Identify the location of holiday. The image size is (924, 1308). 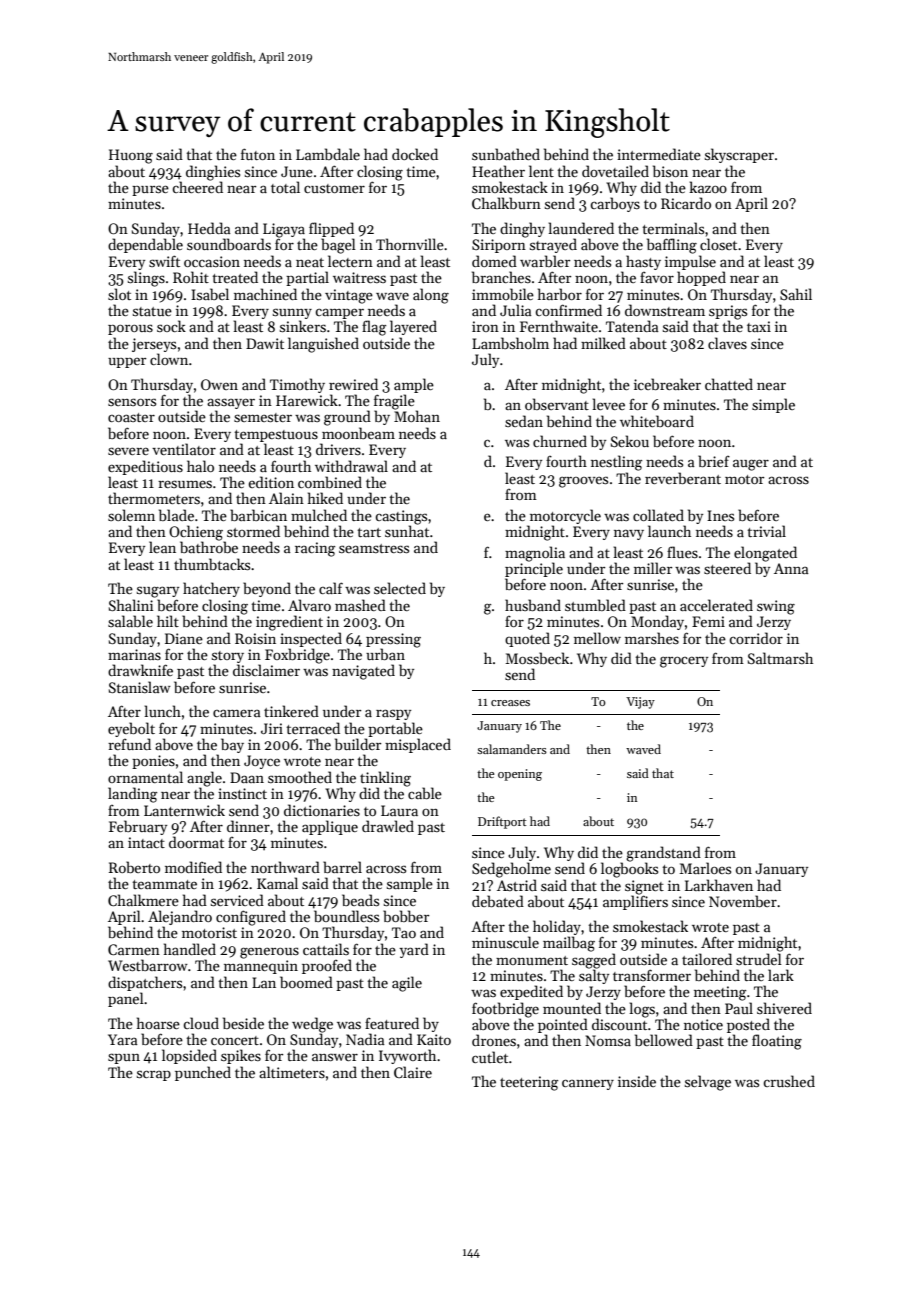
(557, 927).
